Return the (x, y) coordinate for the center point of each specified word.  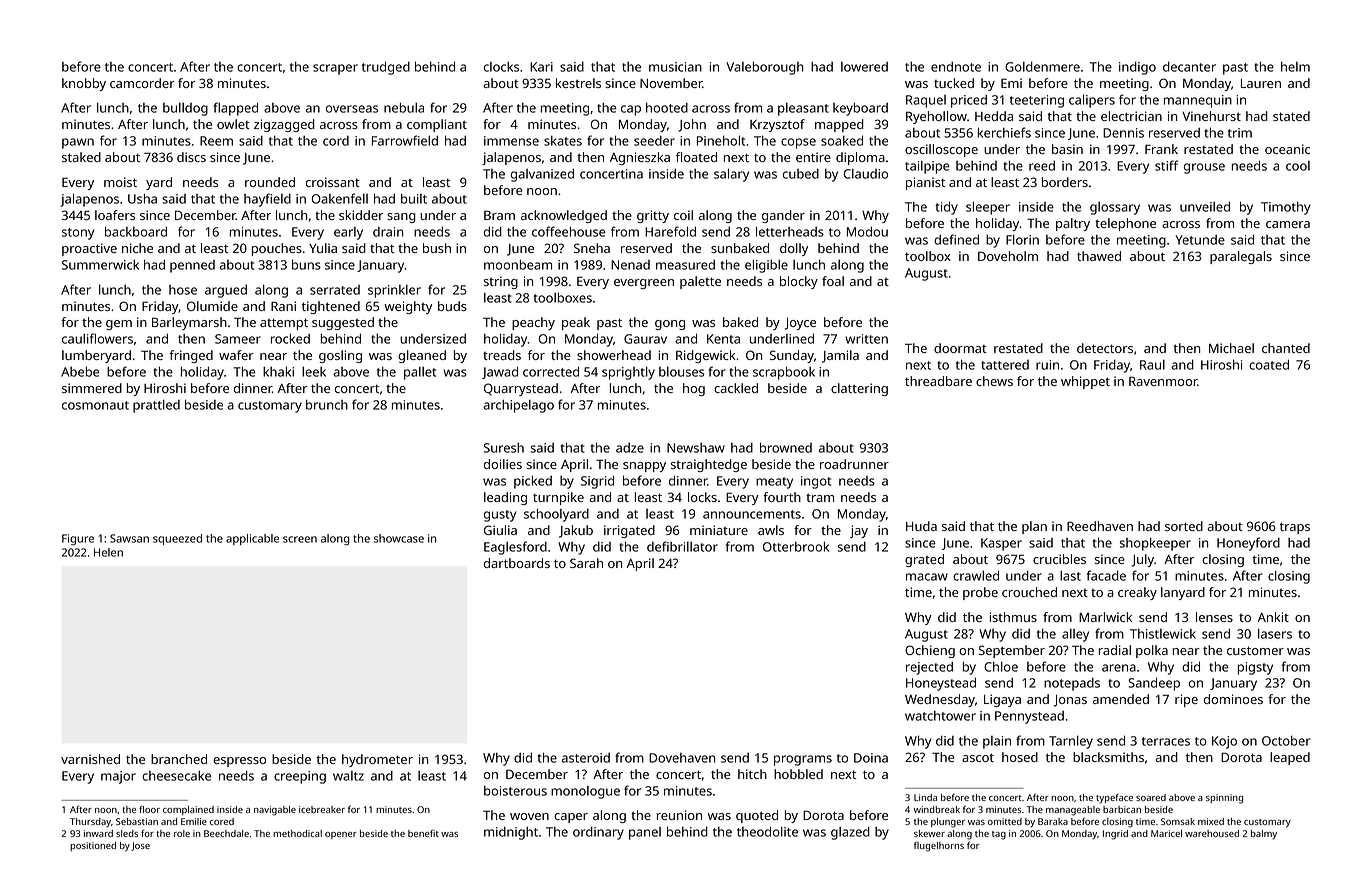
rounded (270, 182)
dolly (794, 249)
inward (98, 833)
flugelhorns (939, 846)
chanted (1286, 348)
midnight (511, 833)
